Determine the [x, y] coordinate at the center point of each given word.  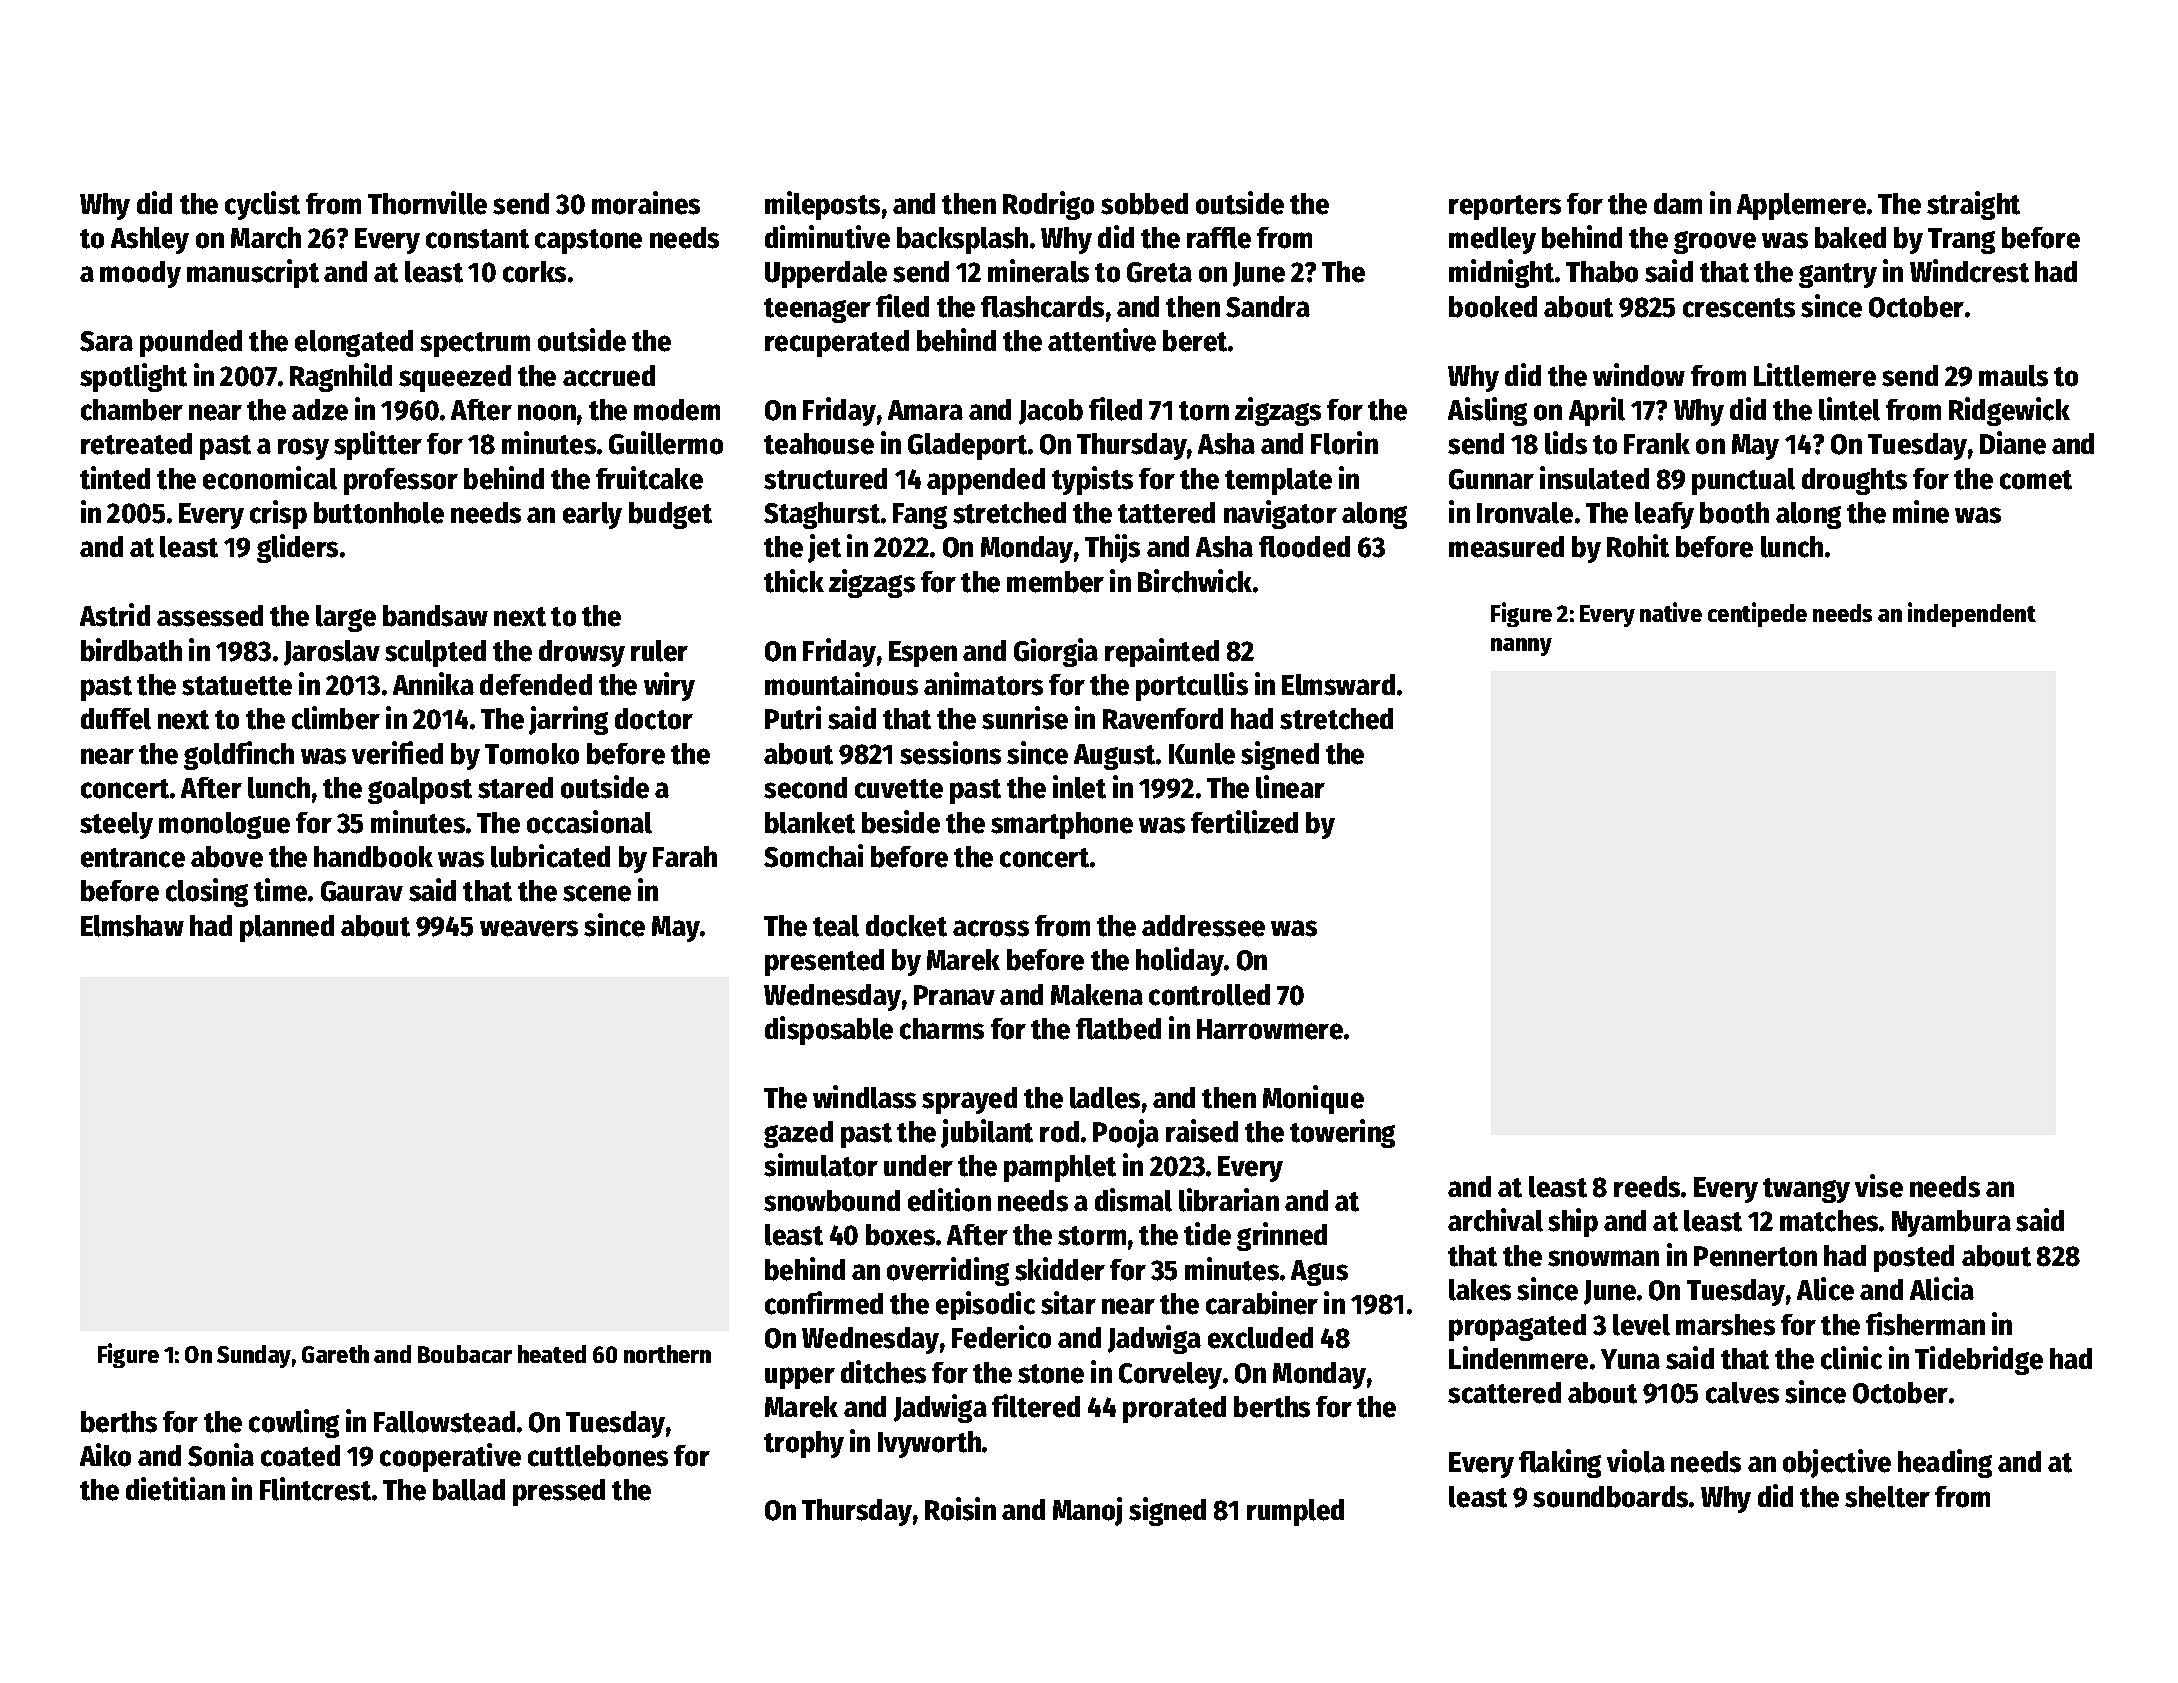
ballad [469, 1490]
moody [140, 274]
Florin [1344, 443]
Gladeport [967, 446]
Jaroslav [332, 653]
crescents [1739, 308]
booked [1493, 307]
